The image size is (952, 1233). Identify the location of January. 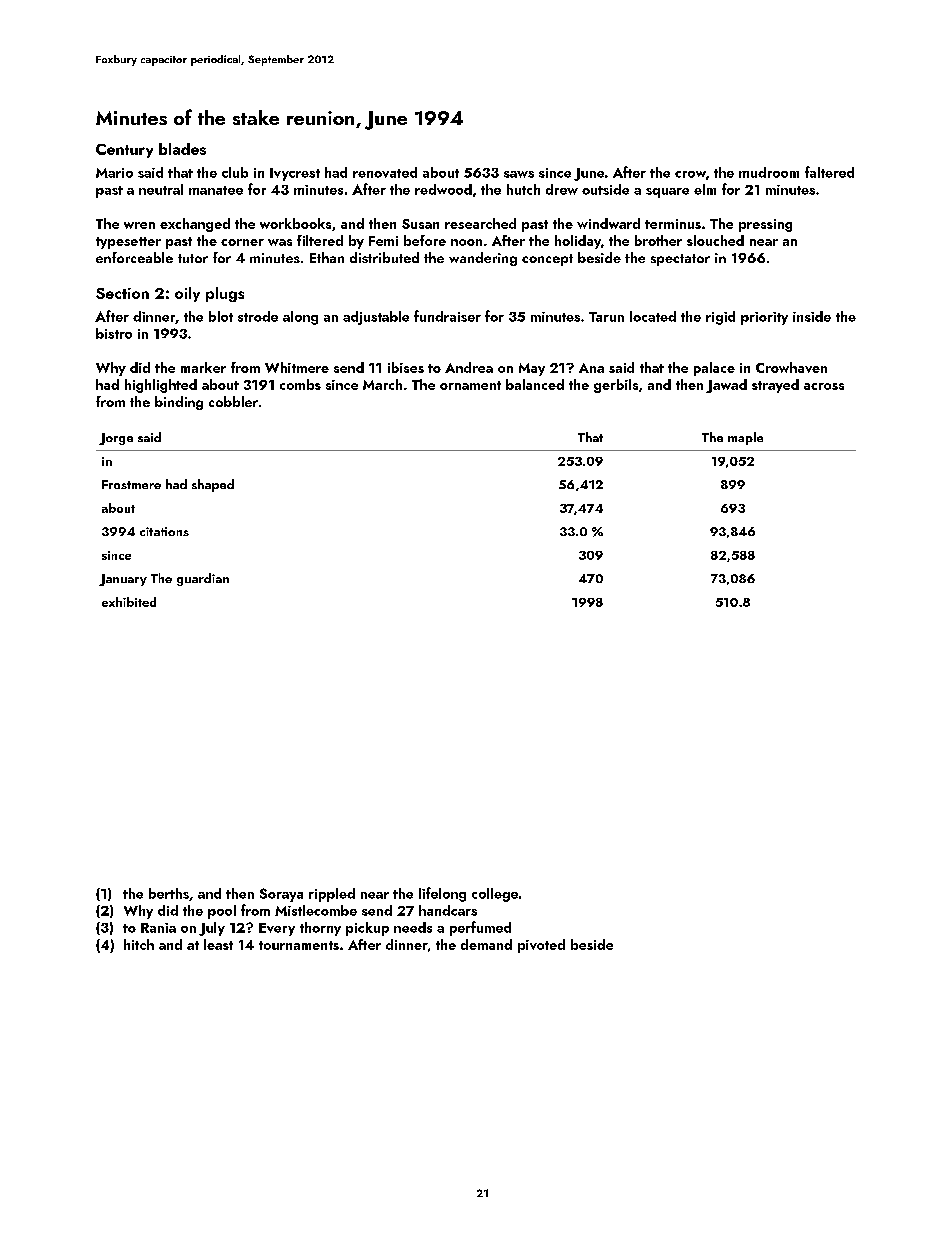
(123, 580).
